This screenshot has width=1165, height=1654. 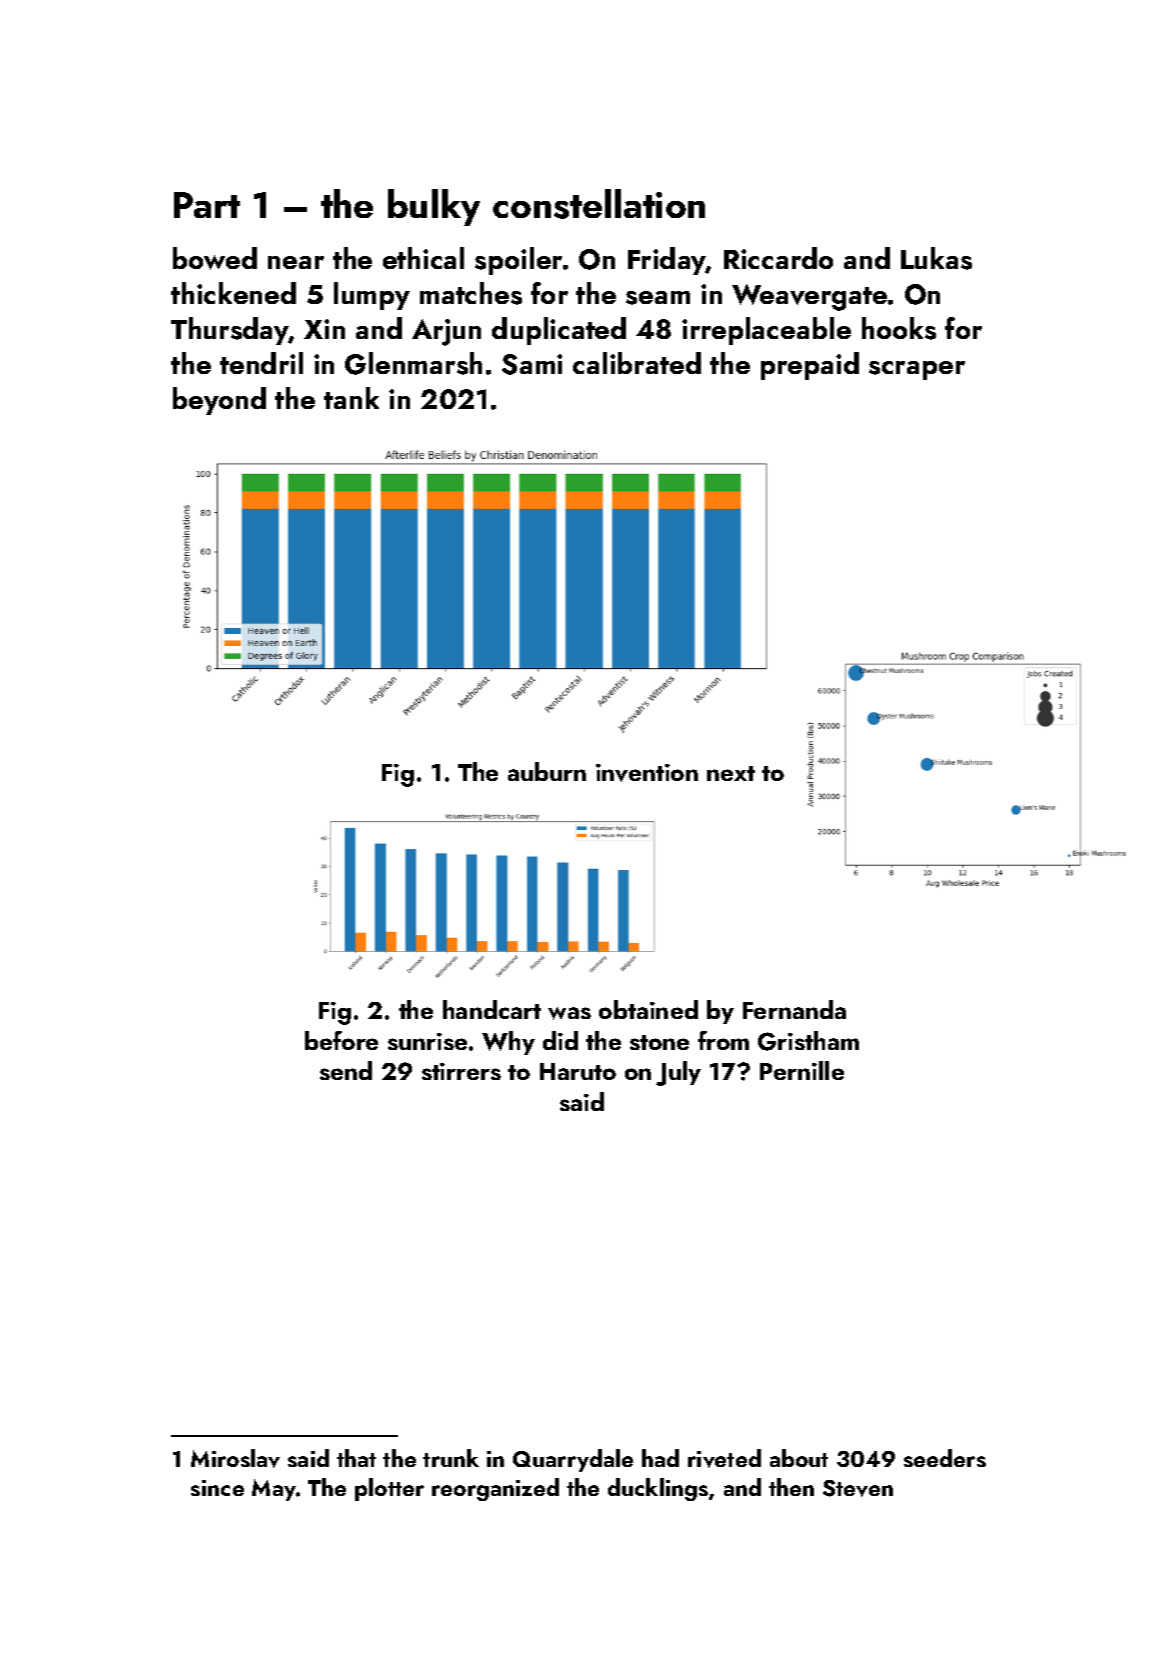 What do you see at coordinates (731, 773) in the screenshot?
I see `next` at bounding box center [731, 773].
